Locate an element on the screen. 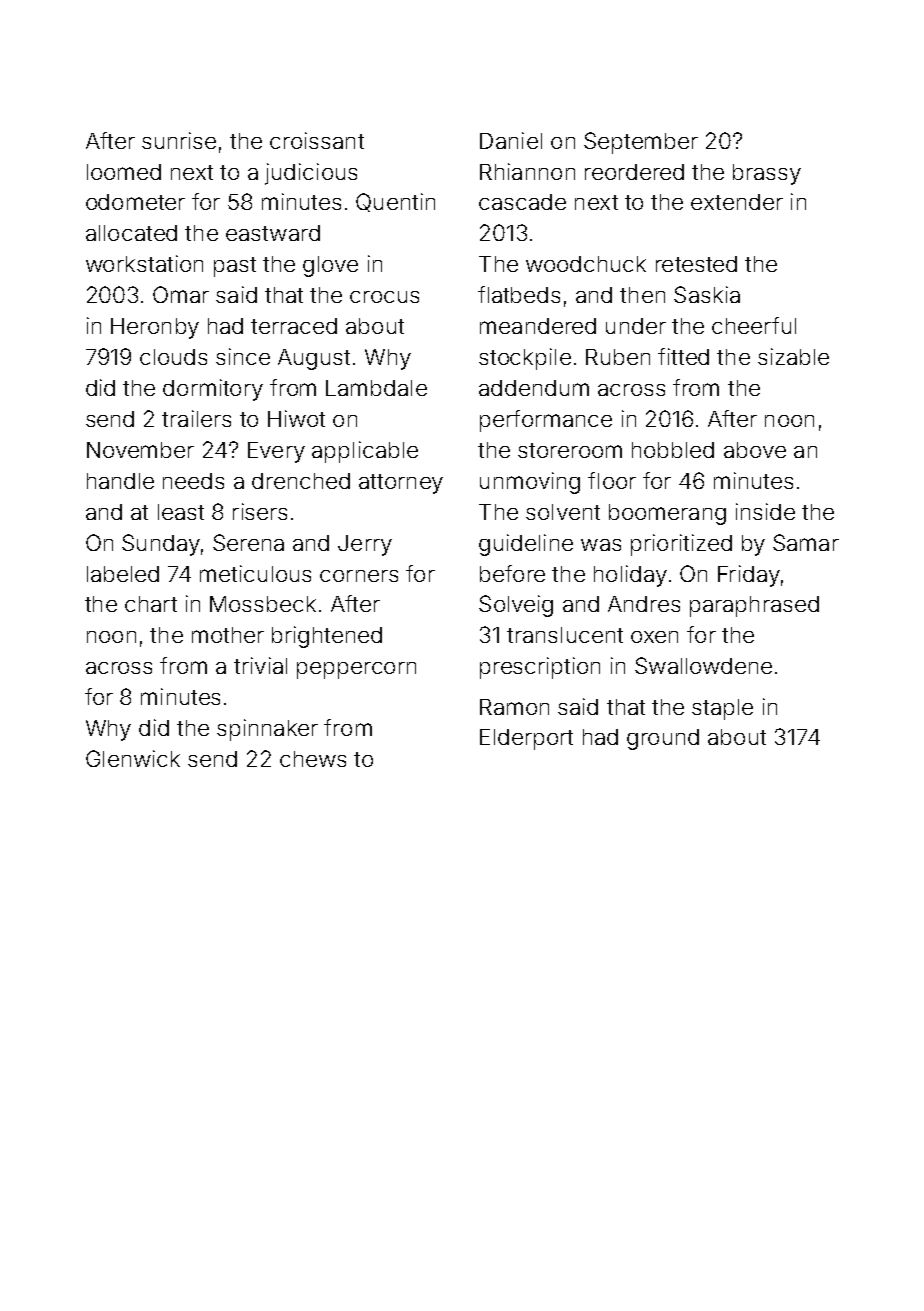  needs is located at coordinates (193, 481).
